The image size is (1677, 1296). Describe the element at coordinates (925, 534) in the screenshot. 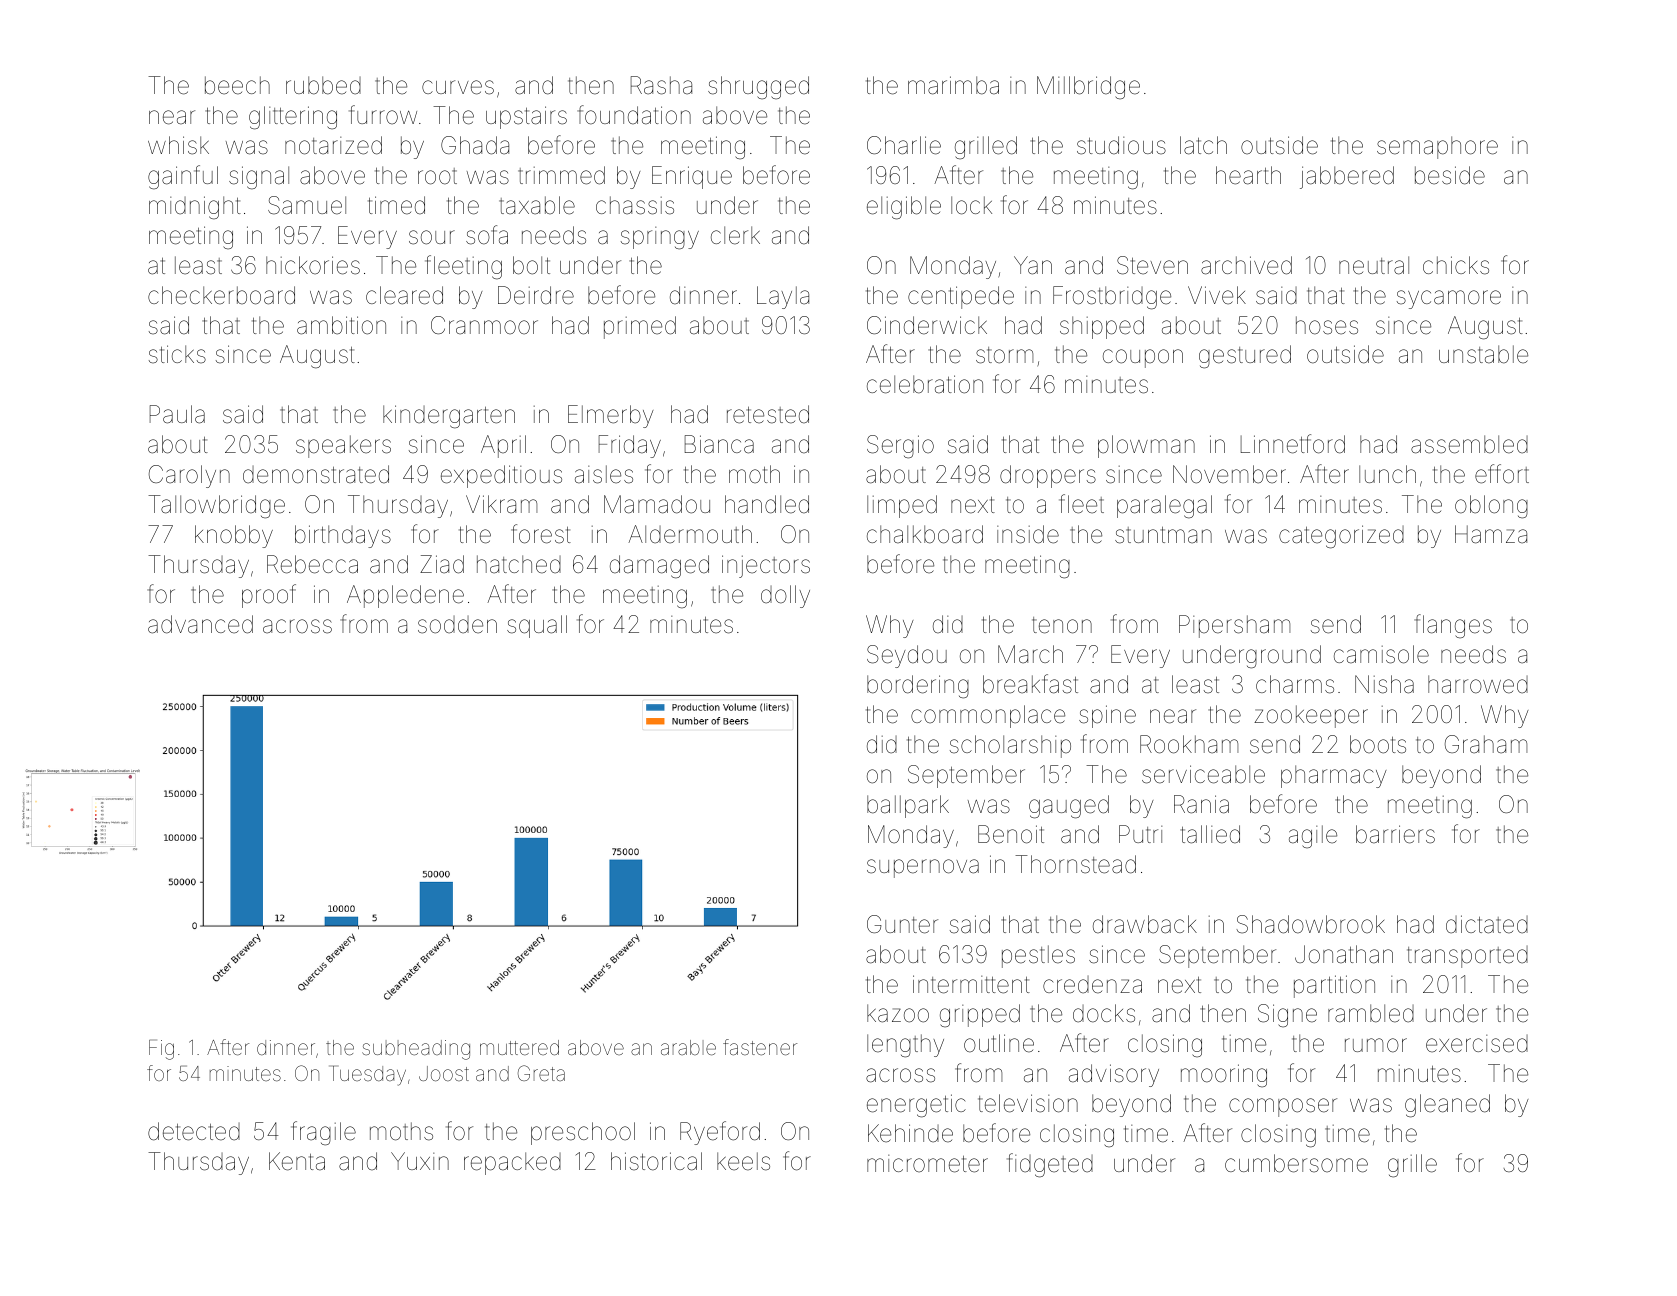

I see `chalkboard` at that location.
